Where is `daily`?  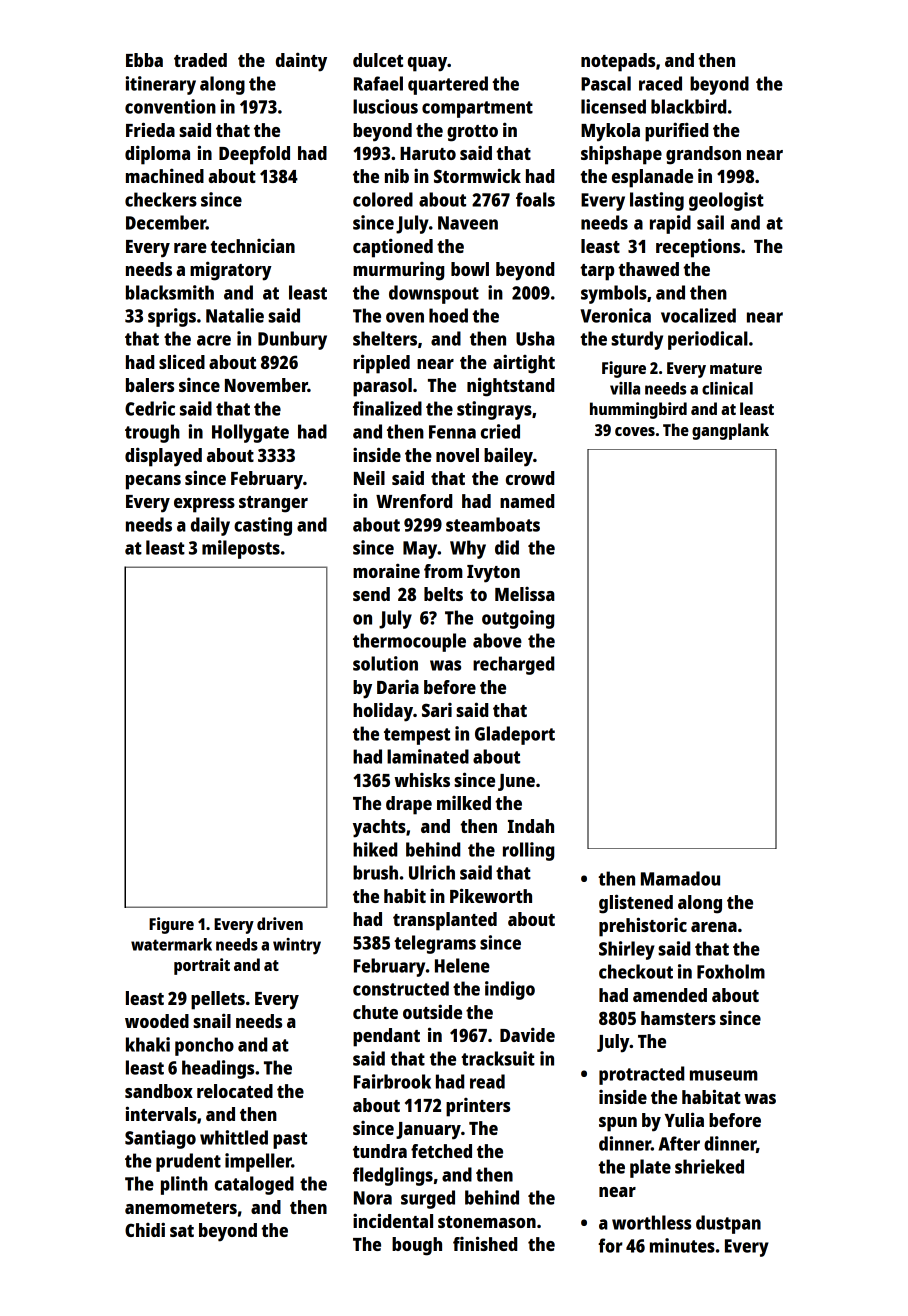
daily is located at coordinates (210, 526).
